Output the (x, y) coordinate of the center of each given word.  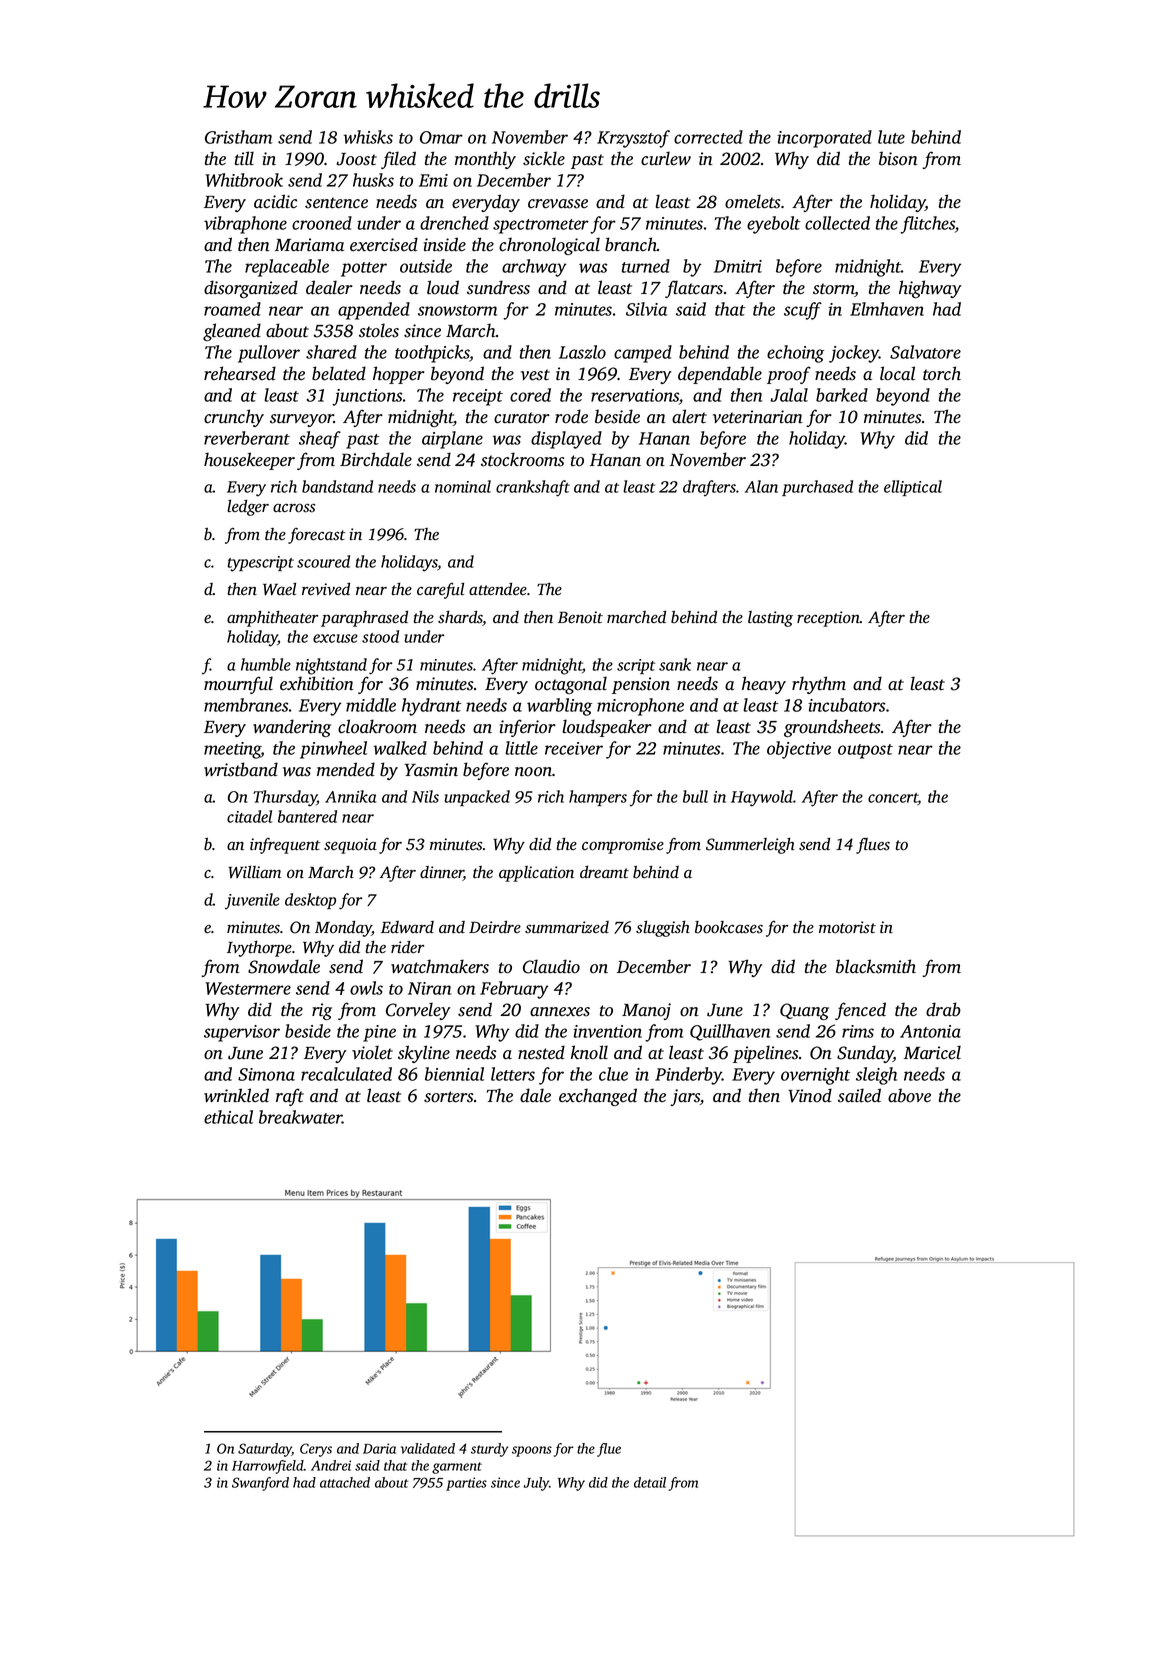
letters (513, 1074)
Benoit (580, 617)
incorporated (824, 139)
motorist (847, 927)
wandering (292, 728)
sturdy (489, 1450)
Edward (407, 927)
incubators (846, 705)
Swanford (260, 1484)
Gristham (238, 137)
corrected (708, 137)
